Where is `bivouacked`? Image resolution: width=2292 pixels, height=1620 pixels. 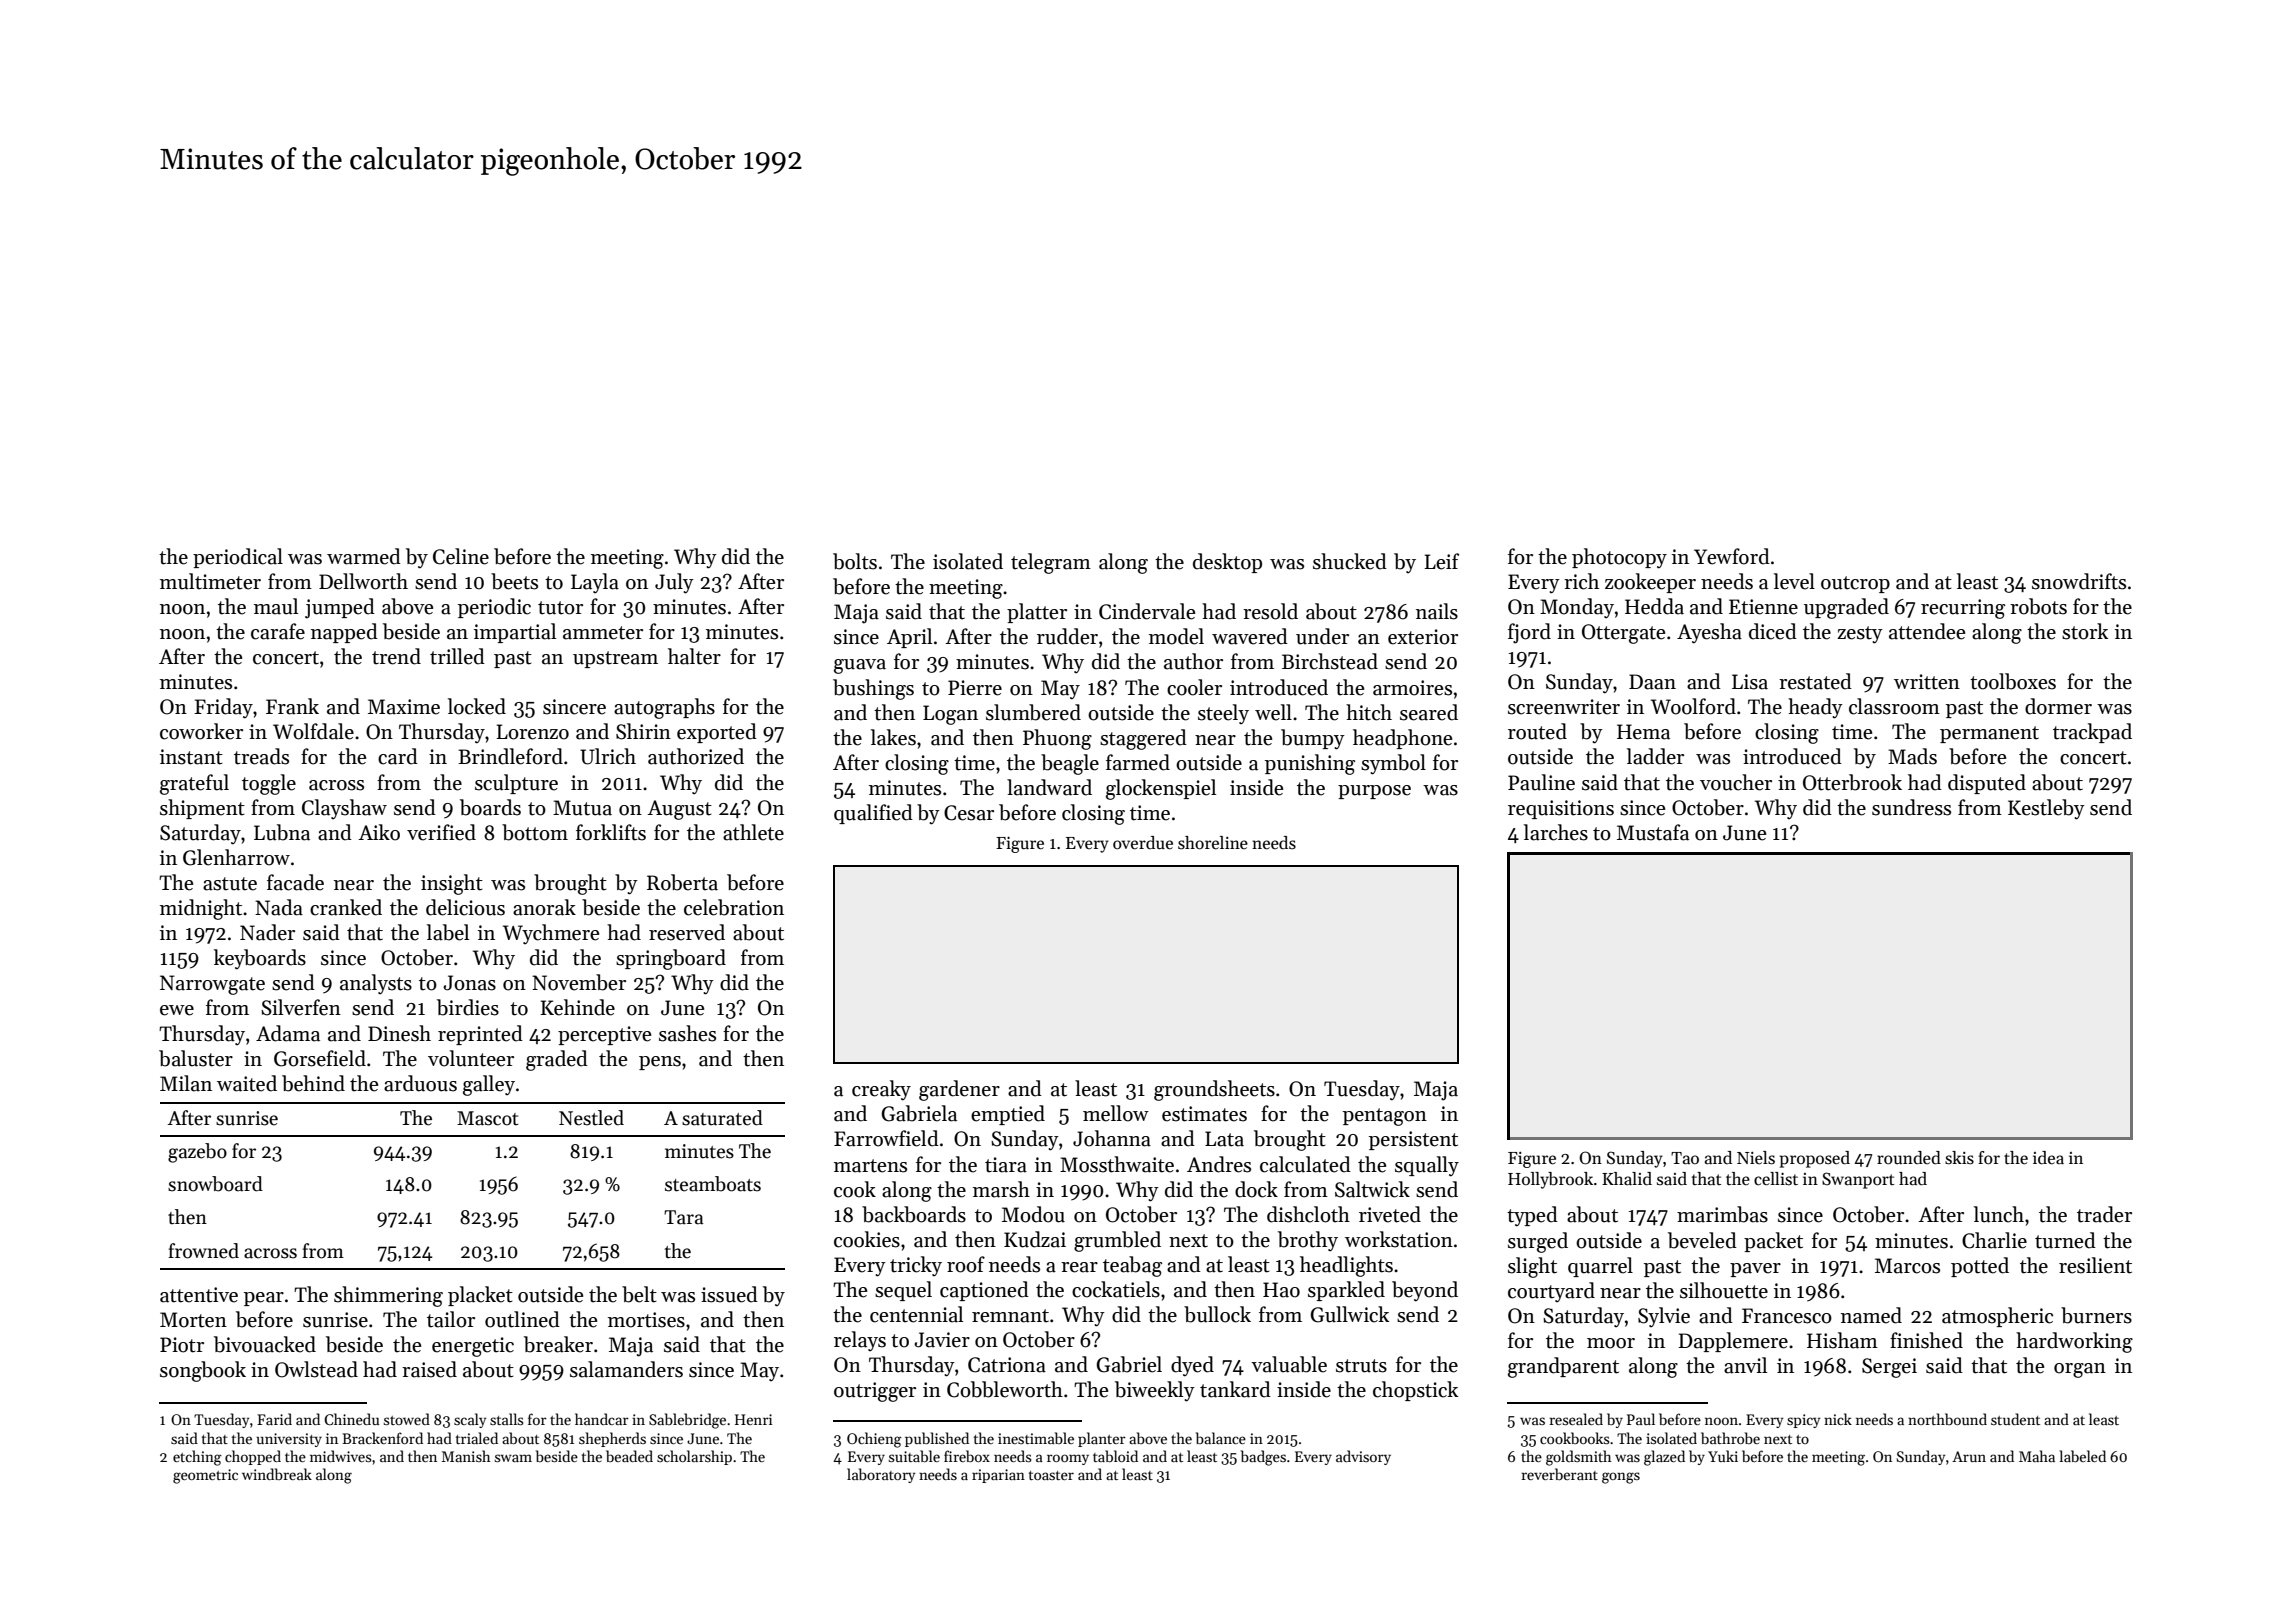
bivouacked is located at coordinates (265, 1344).
